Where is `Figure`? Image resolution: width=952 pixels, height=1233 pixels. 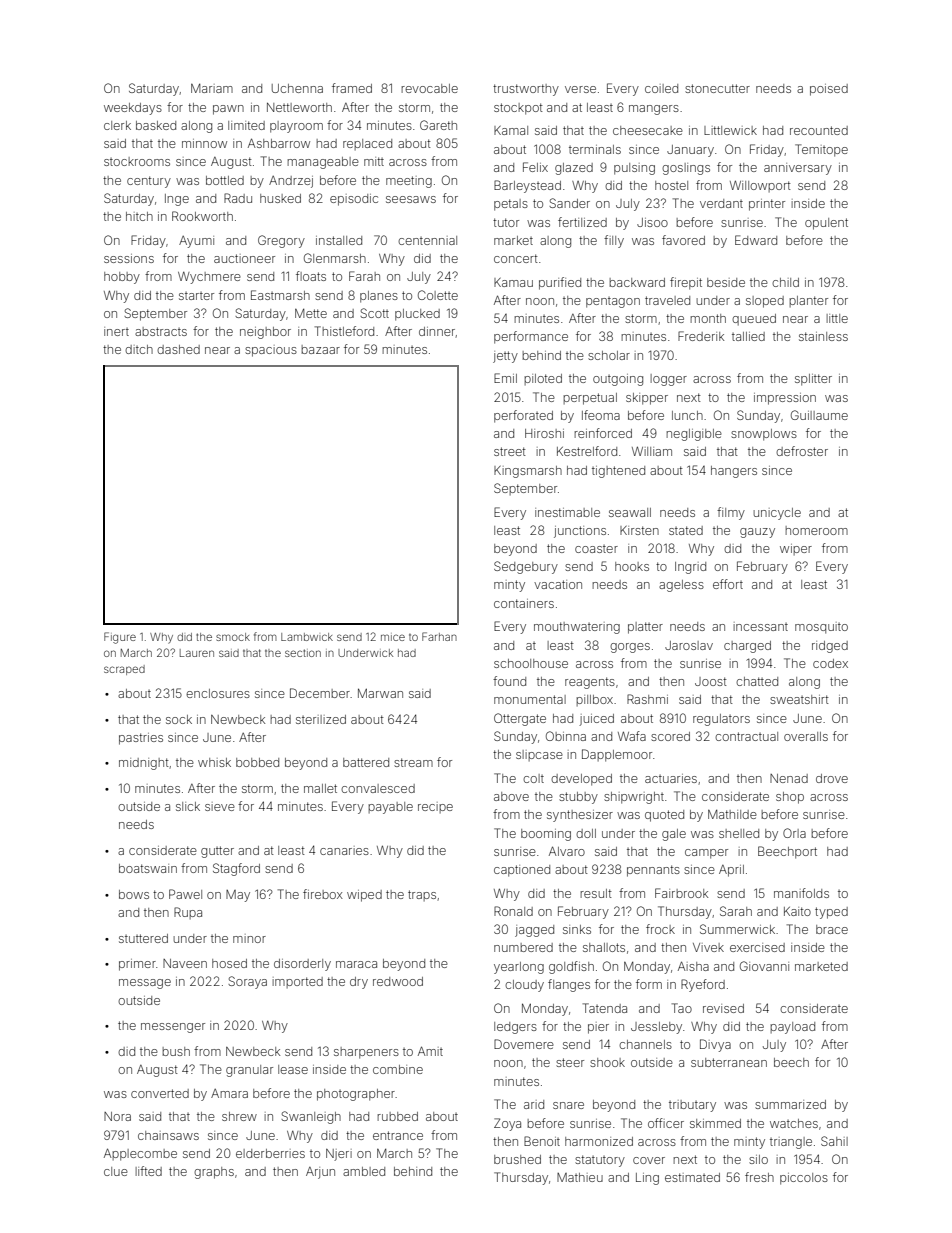
Figure is located at coordinates (120, 638).
